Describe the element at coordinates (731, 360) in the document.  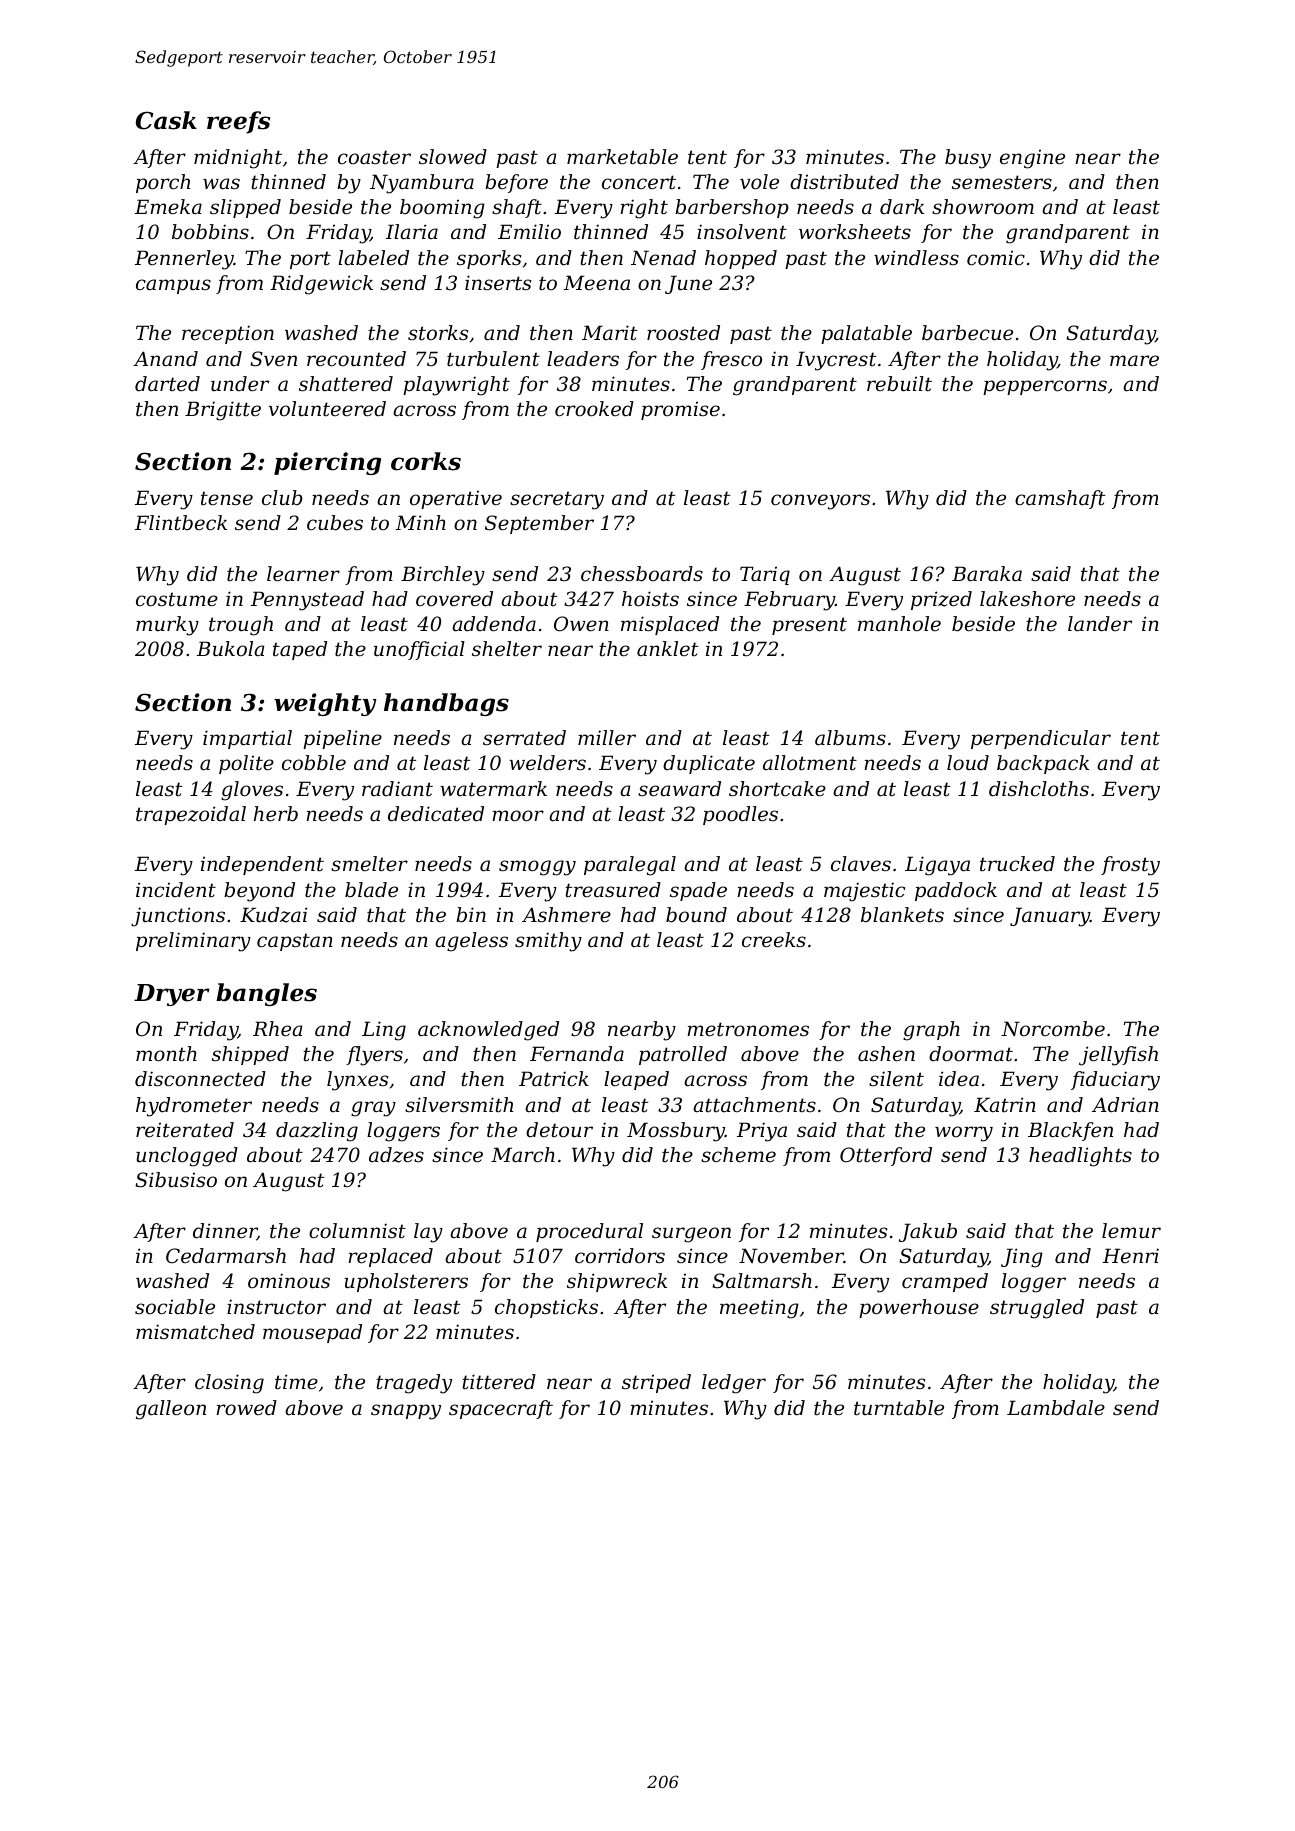
I see `fresco` at that location.
